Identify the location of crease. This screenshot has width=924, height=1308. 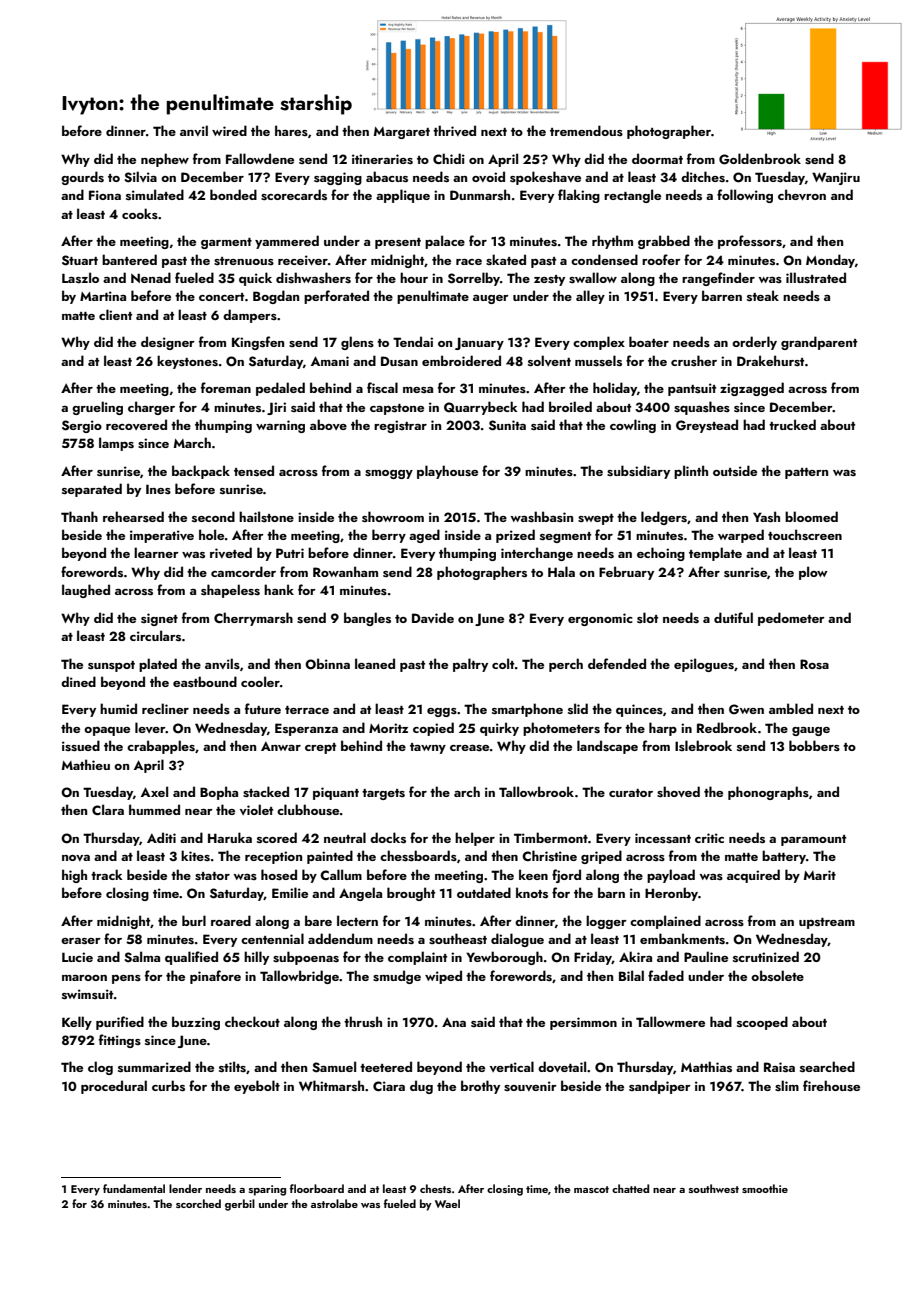
(469, 748).
